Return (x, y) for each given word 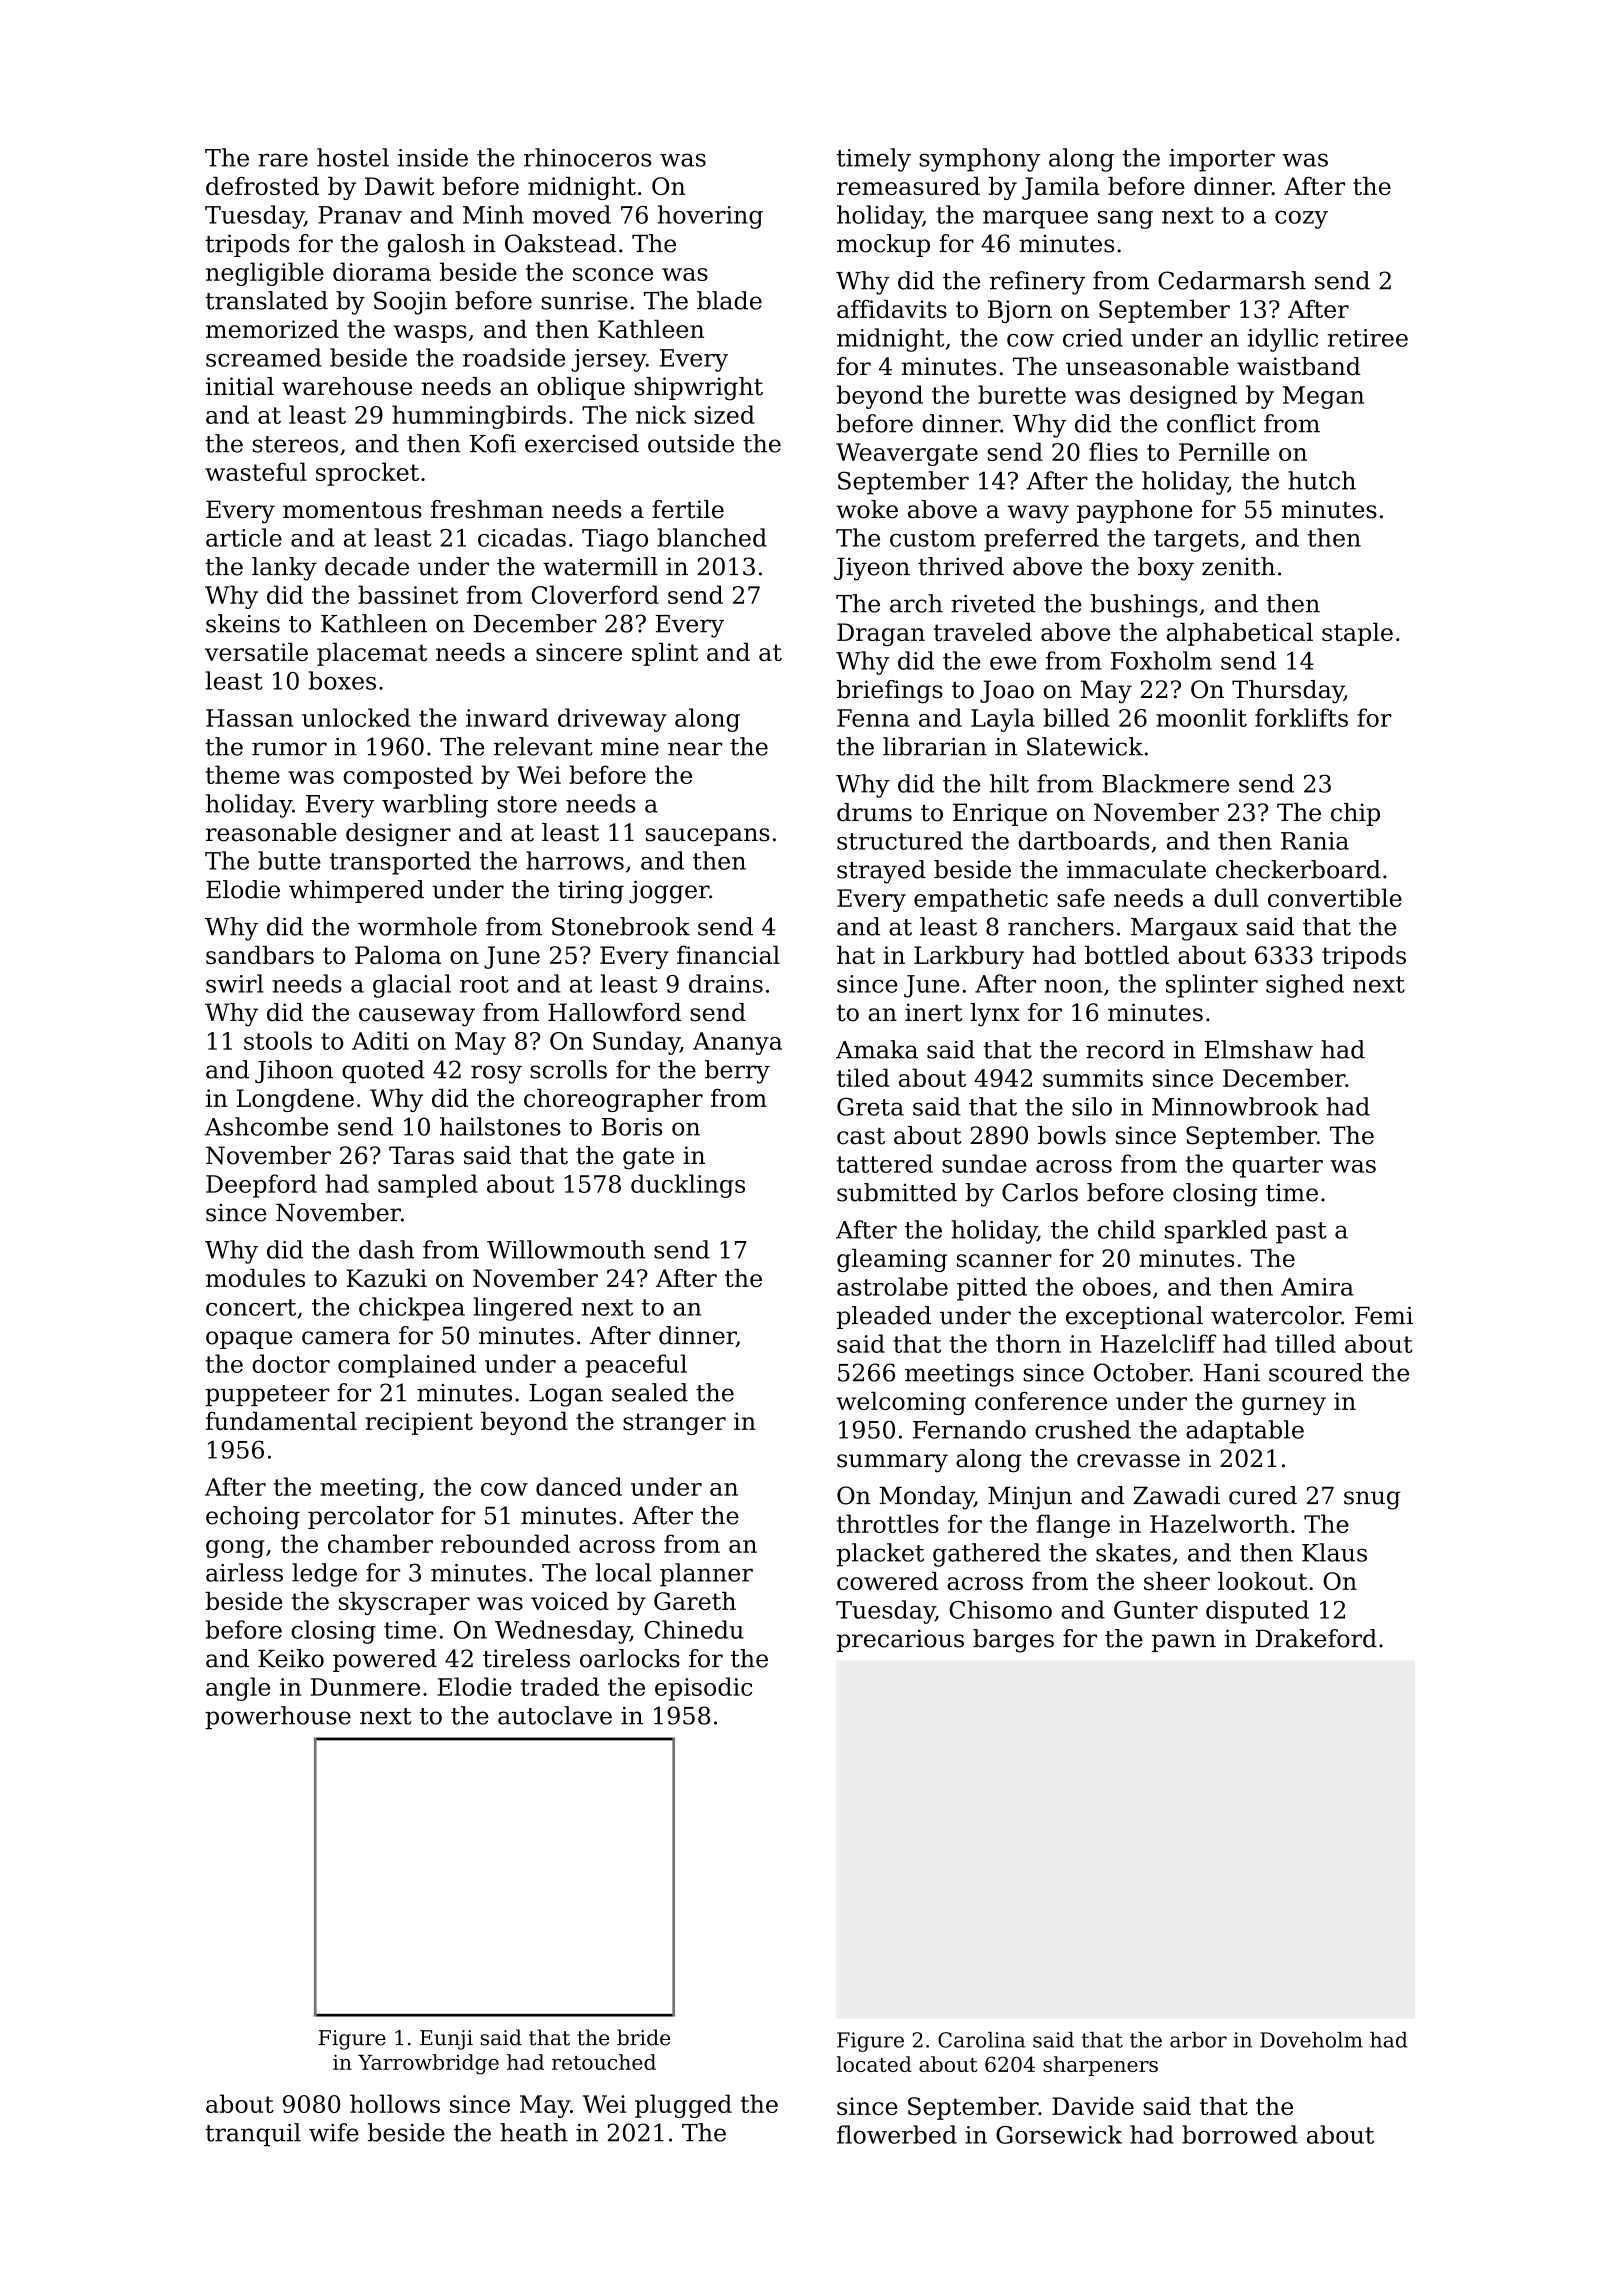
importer (1222, 160)
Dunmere (365, 1687)
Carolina (981, 2040)
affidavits (892, 309)
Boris (632, 1127)
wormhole (417, 926)
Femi (1384, 1315)
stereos (295, 444)
